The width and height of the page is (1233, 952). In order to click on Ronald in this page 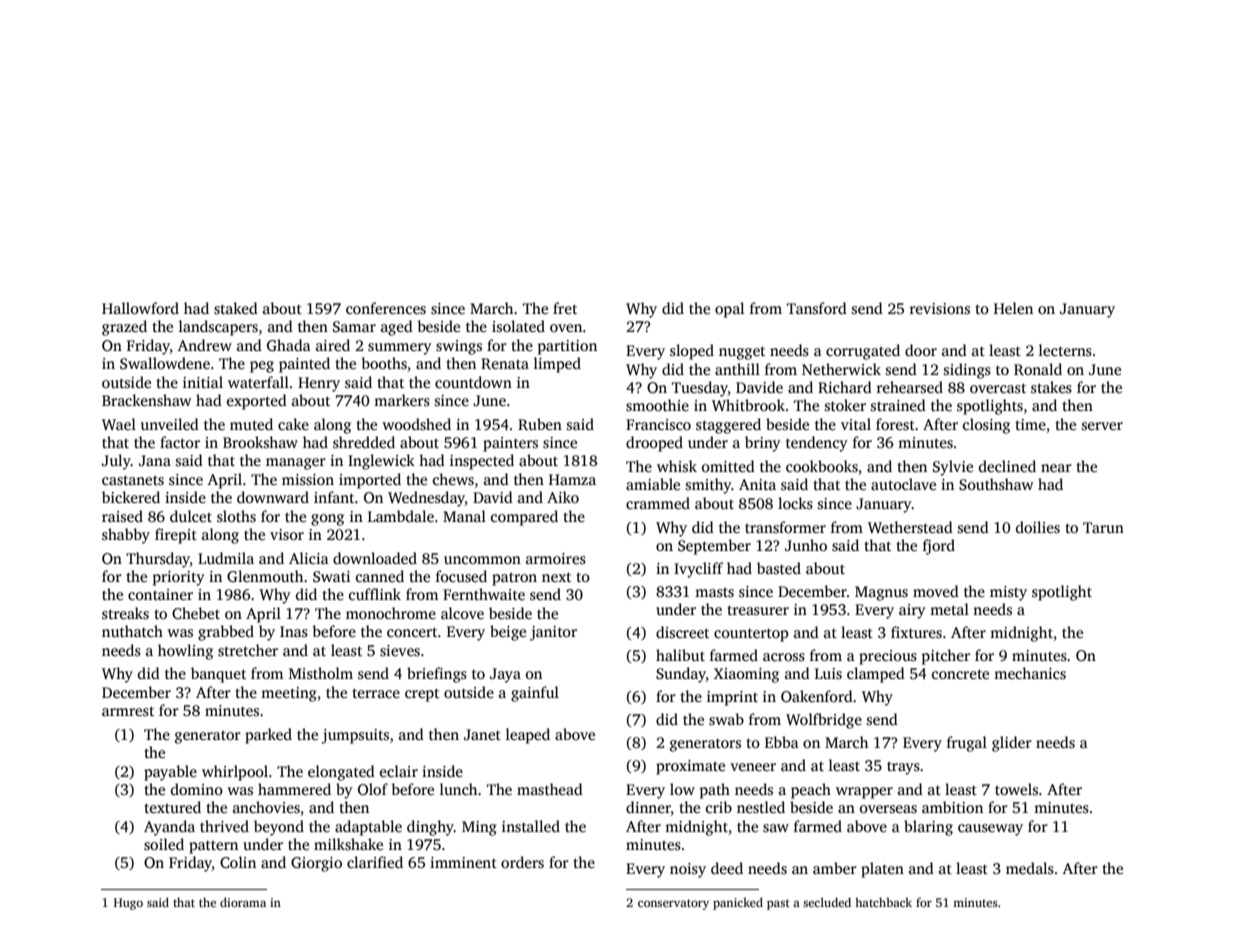, I will do `click(1038, 369)`.
